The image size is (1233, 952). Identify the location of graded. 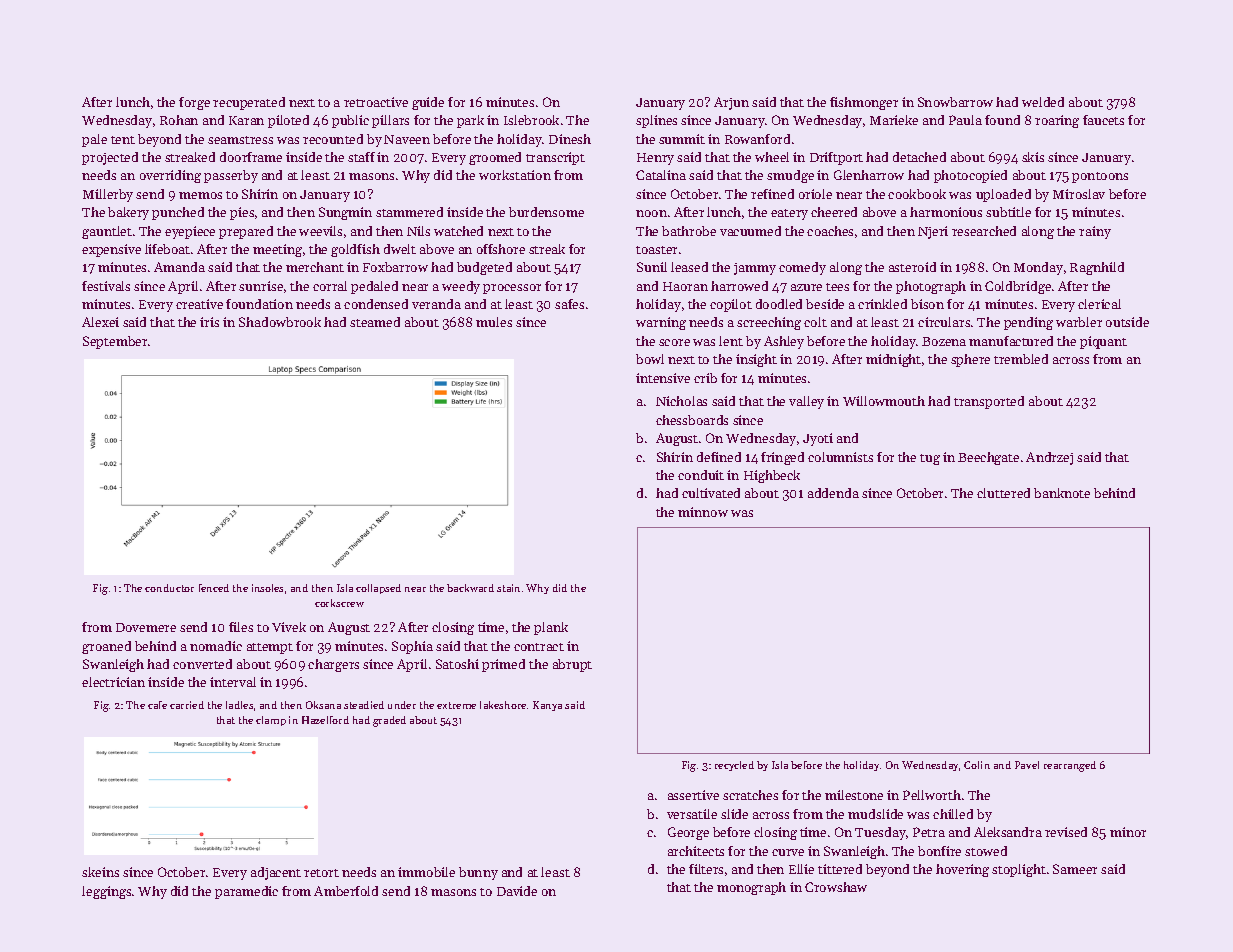
(389, 721).
